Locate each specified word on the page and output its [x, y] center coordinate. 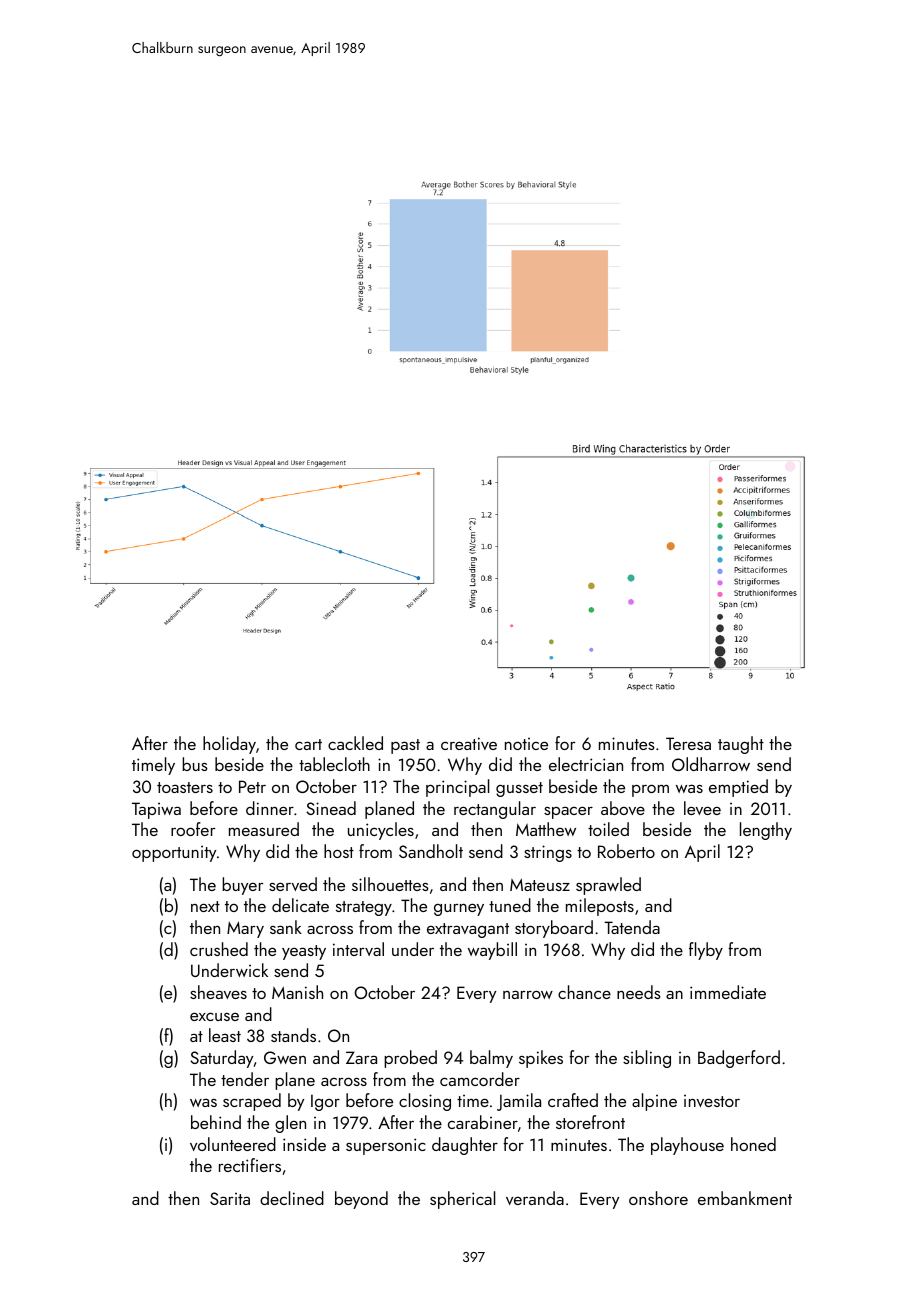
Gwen [285, 1057]
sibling [647, 1059]
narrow [528, 994]
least [225, 1035]
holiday [229, 745]
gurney [459, 909]
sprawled [608, 886]
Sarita [230, 1198]
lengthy [766, 831]
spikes [541, 1059]
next [205, 906]
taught [741, 745]
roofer [193, 829]
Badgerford [739, 1059]
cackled [355, 743]
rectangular [495, 810]
